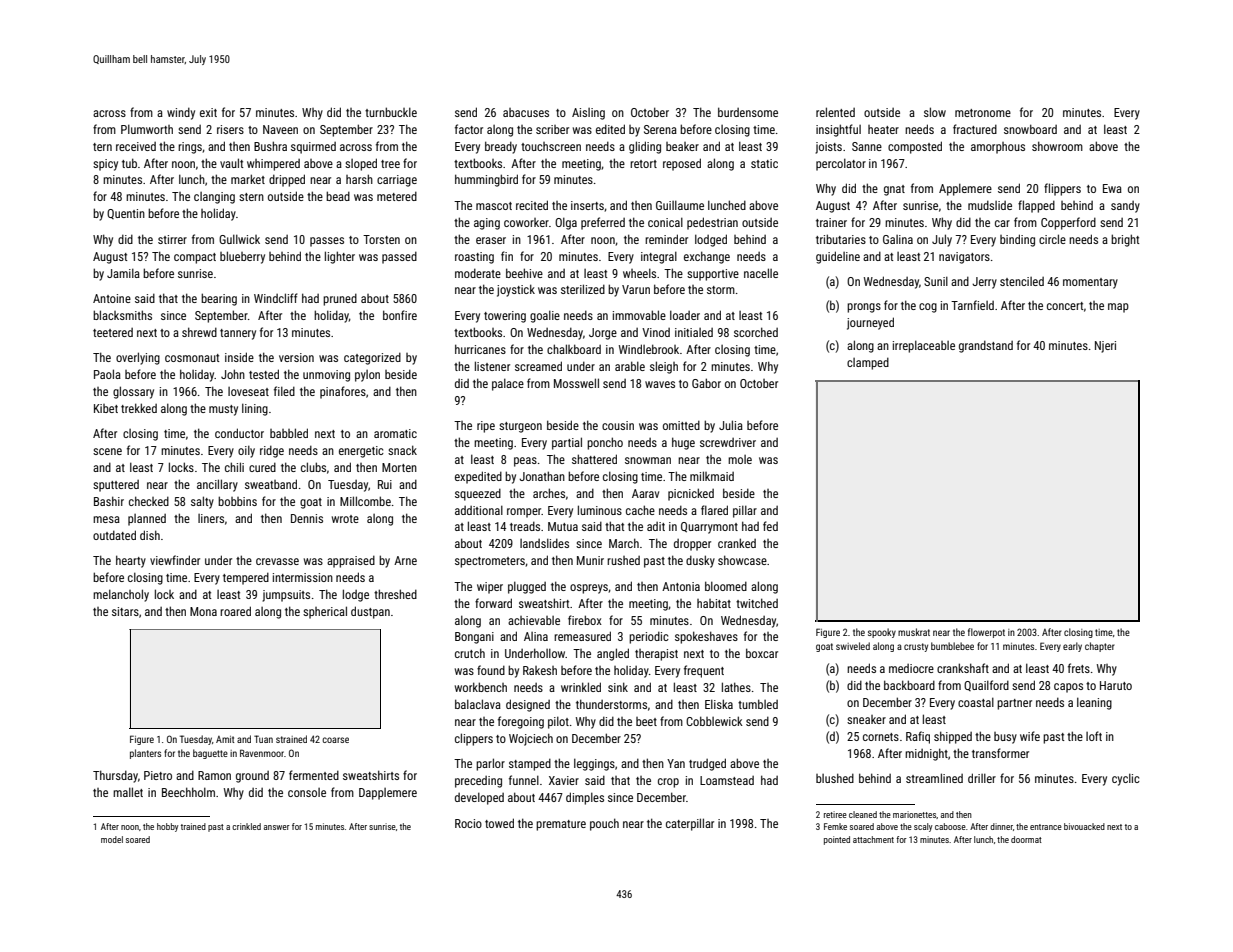  I want to click on exit, so click(208, 112).
